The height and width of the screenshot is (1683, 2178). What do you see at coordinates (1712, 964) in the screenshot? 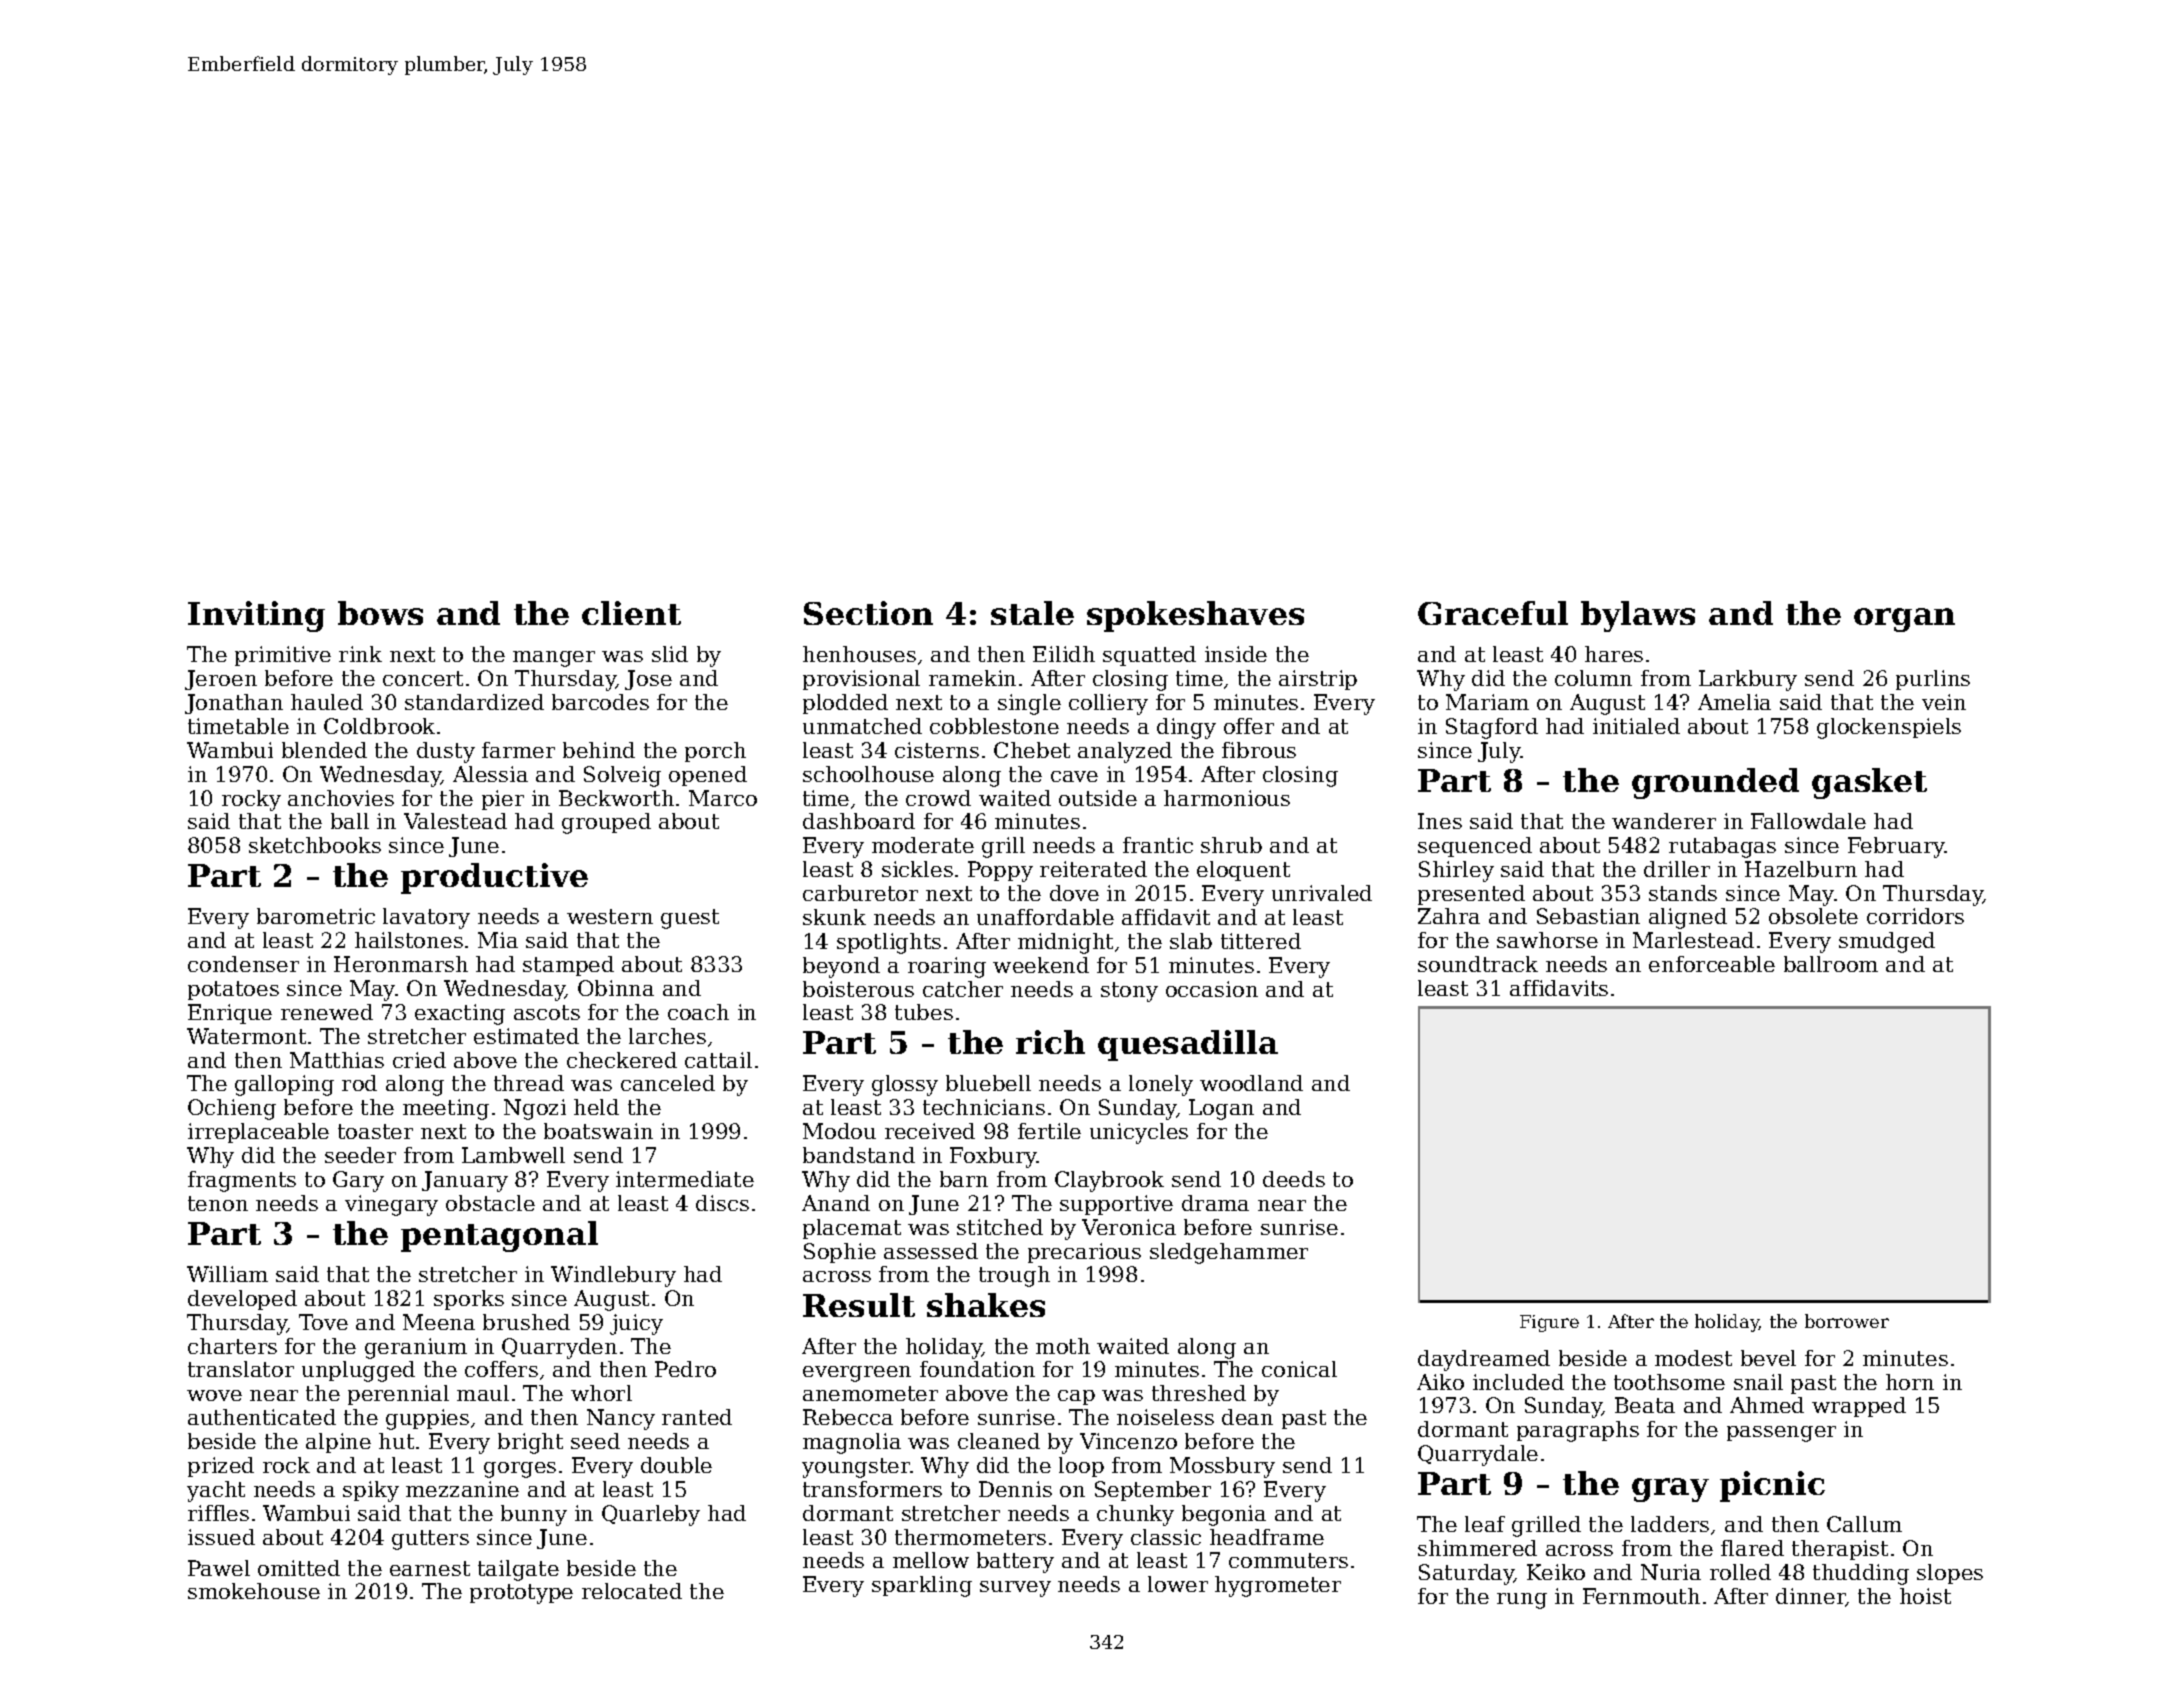
I see `enforceable` at bounding box center [1712, 964].
